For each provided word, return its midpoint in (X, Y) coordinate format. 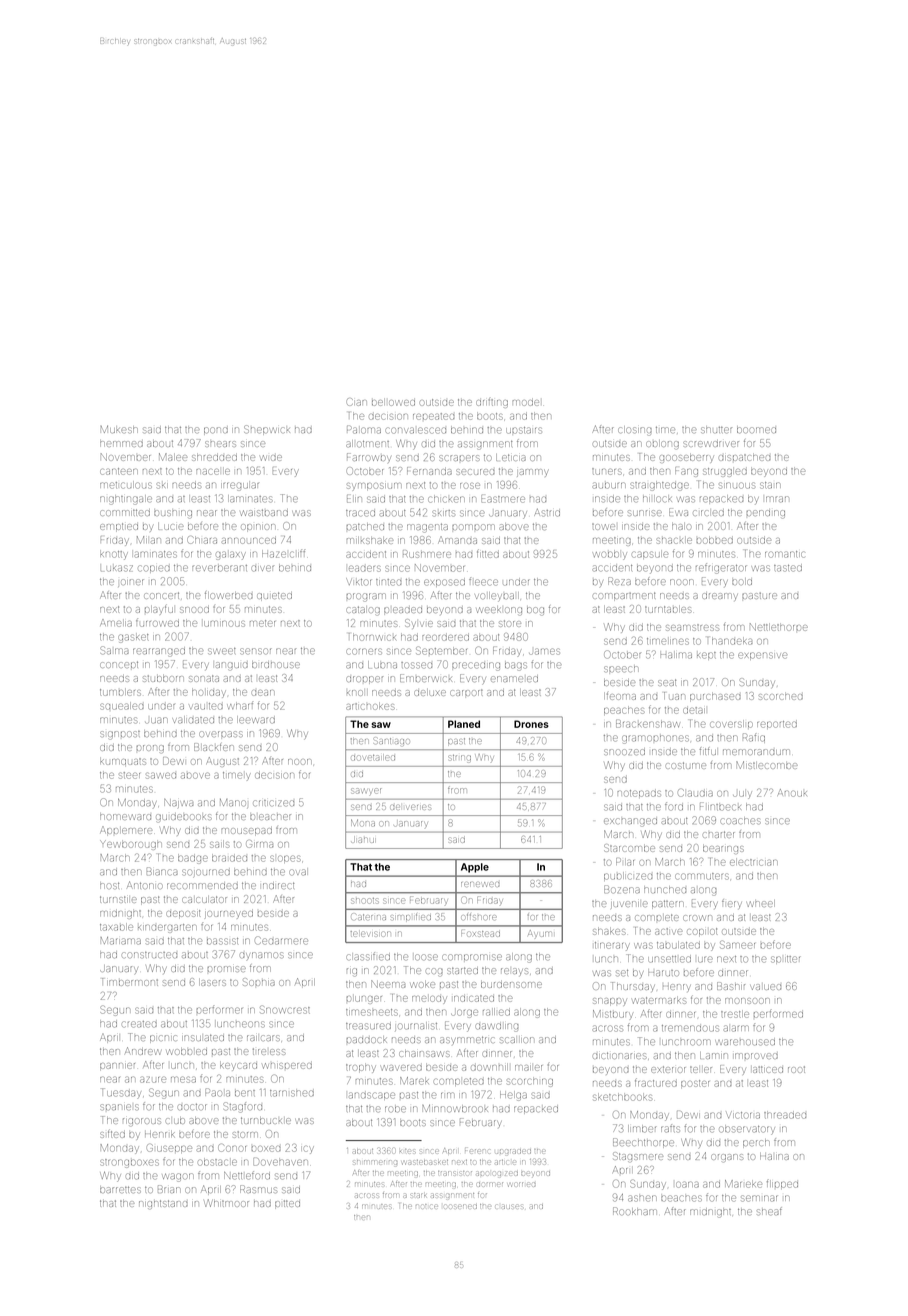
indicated (474, 998)
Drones (531, 724)
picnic (163, 1039)
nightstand (163, 1204)
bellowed (393, 403)
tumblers (120, 692)
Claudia (695, 793)
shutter (716, 430)
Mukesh (119, 429)
